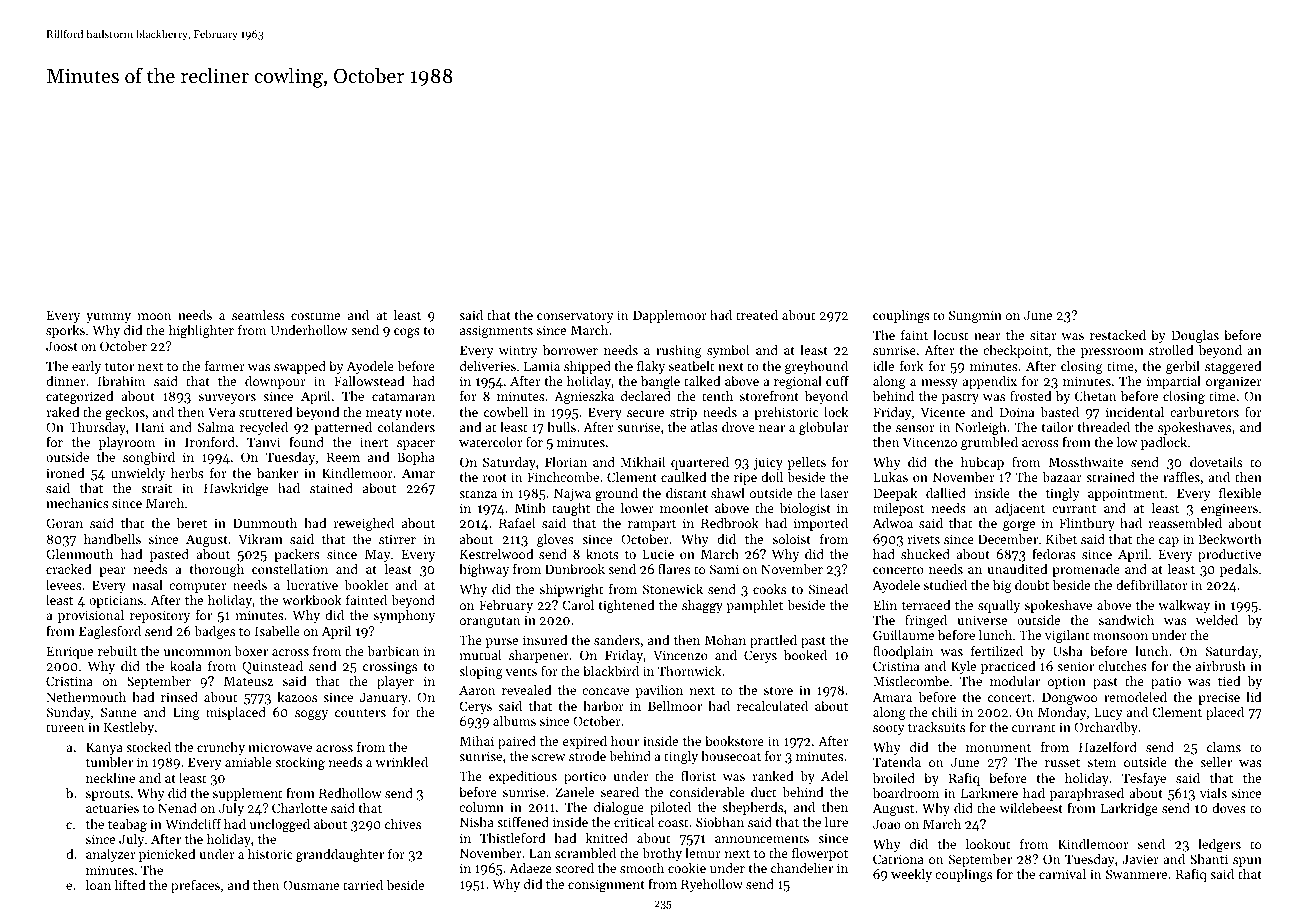 The image size is (1308, 924). What do you see at coordinates (477, 741) in the image?
I see `Mihai` at bounding box center [477, 741].
